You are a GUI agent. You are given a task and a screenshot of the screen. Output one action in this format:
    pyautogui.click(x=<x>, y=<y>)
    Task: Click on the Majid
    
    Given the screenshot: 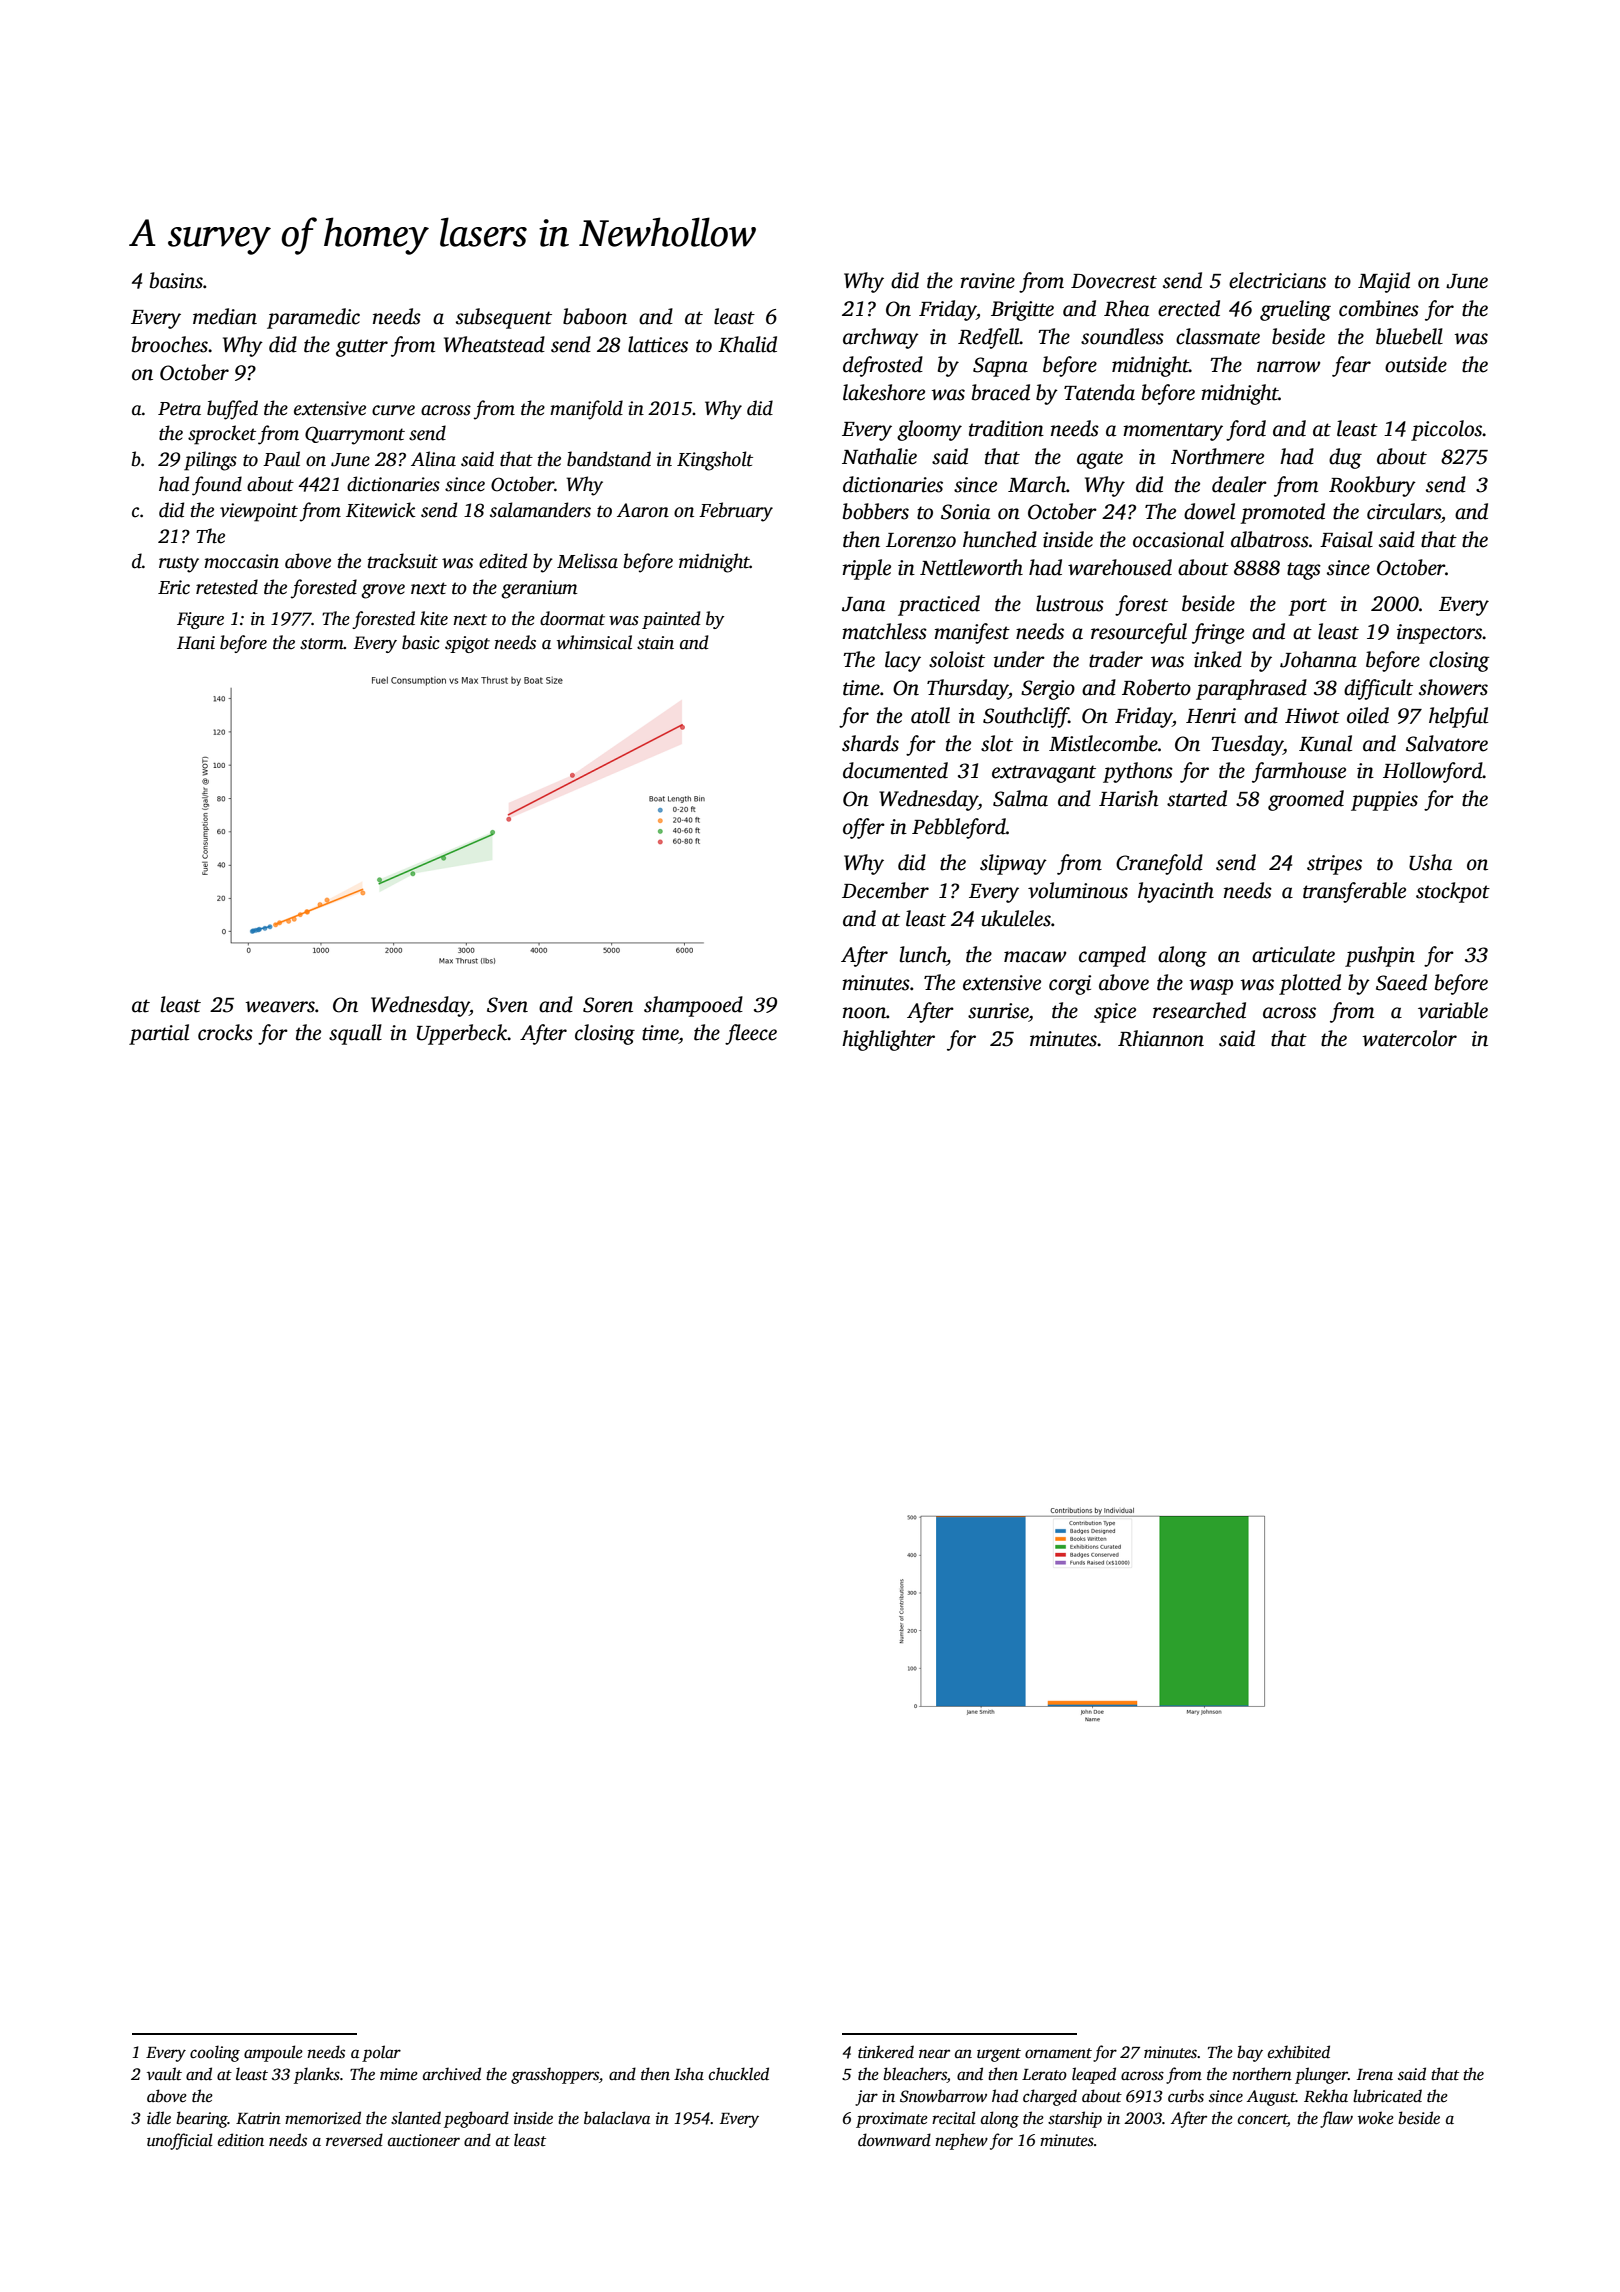 What is the action you would take?
    pyautogui.click(x=1384, y=282)
